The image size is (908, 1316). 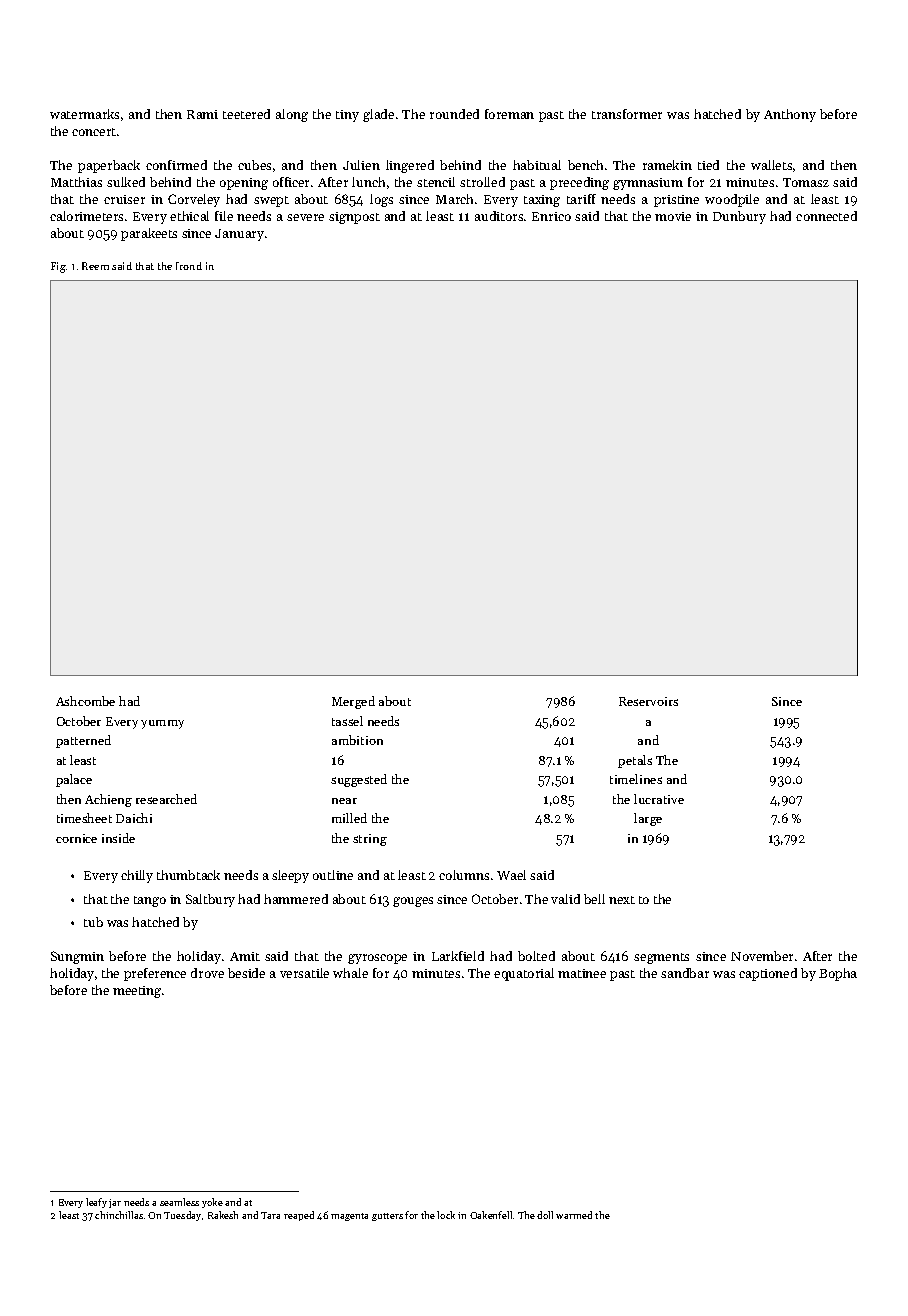 What do you see at coordinates (84, 114) in the image?
I see `watermarks` at bounding box center [84, 114].
